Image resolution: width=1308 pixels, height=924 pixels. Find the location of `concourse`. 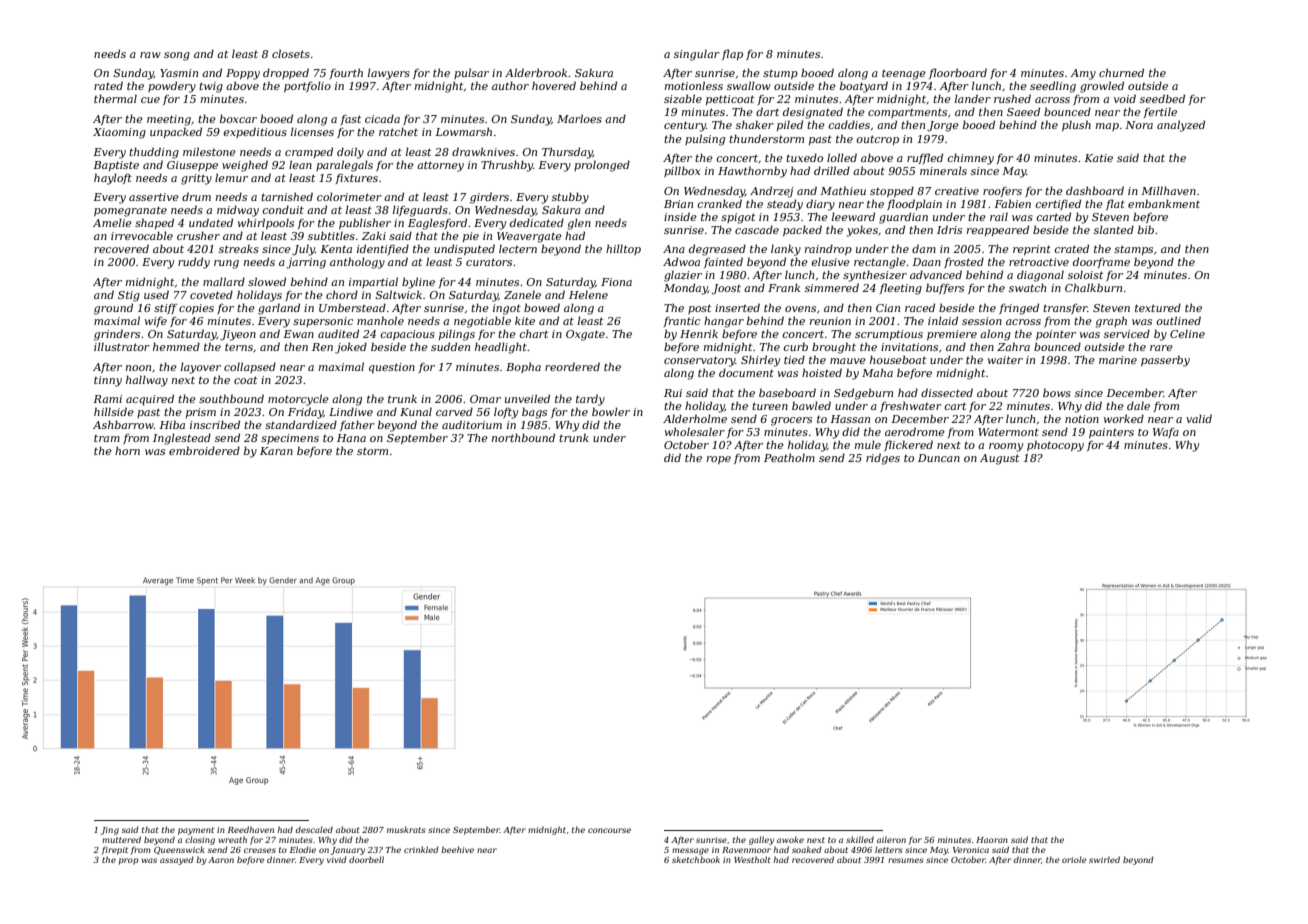

concourse is located at coordinates (609, 830).
